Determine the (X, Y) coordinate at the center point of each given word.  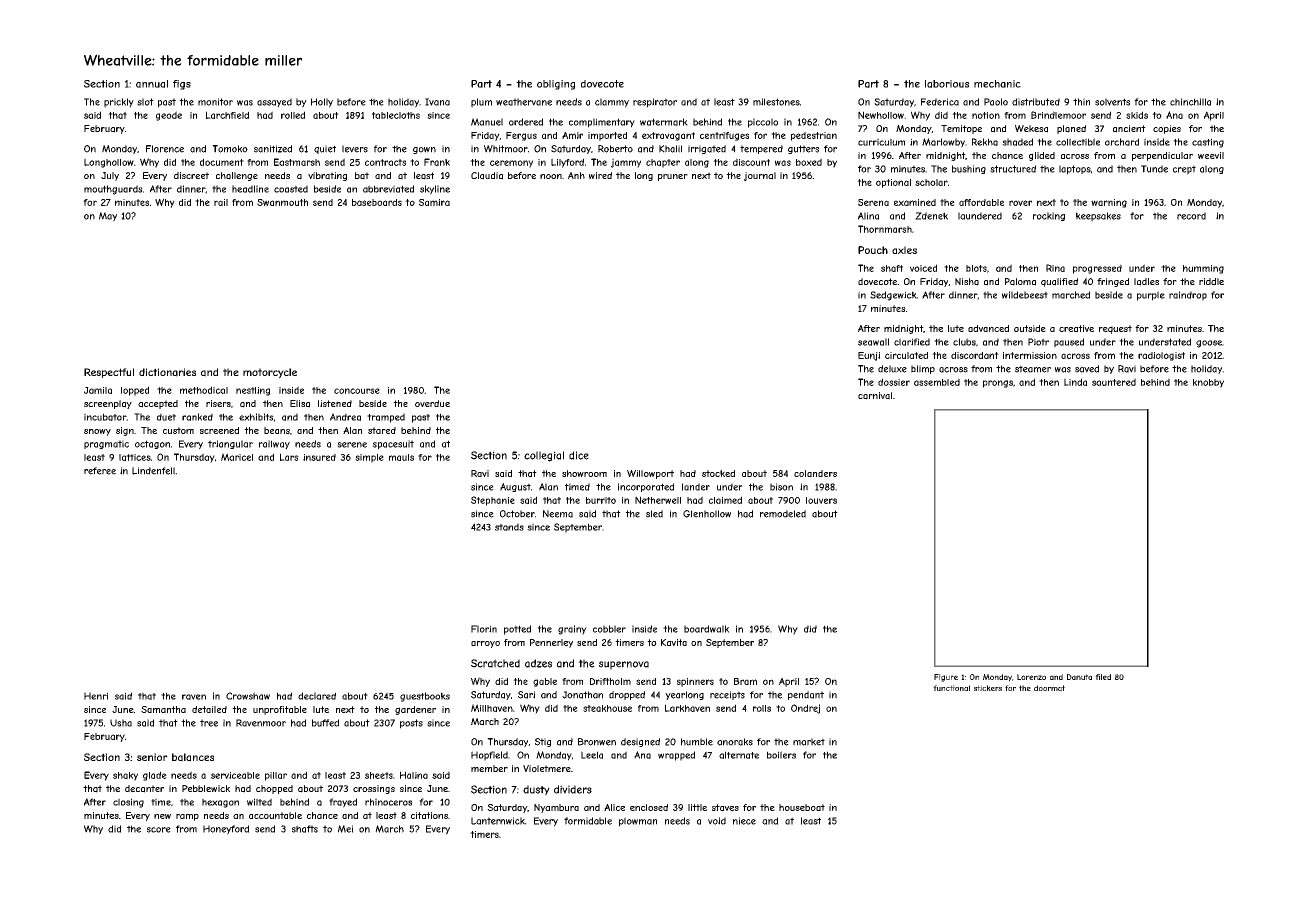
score (159, 830)
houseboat (802, 807)
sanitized (273, 149)
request (1115, 329)
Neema (558, 514)
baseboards (377, 202)
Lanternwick (498, 821)
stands (509, 527)
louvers (821, 500)
